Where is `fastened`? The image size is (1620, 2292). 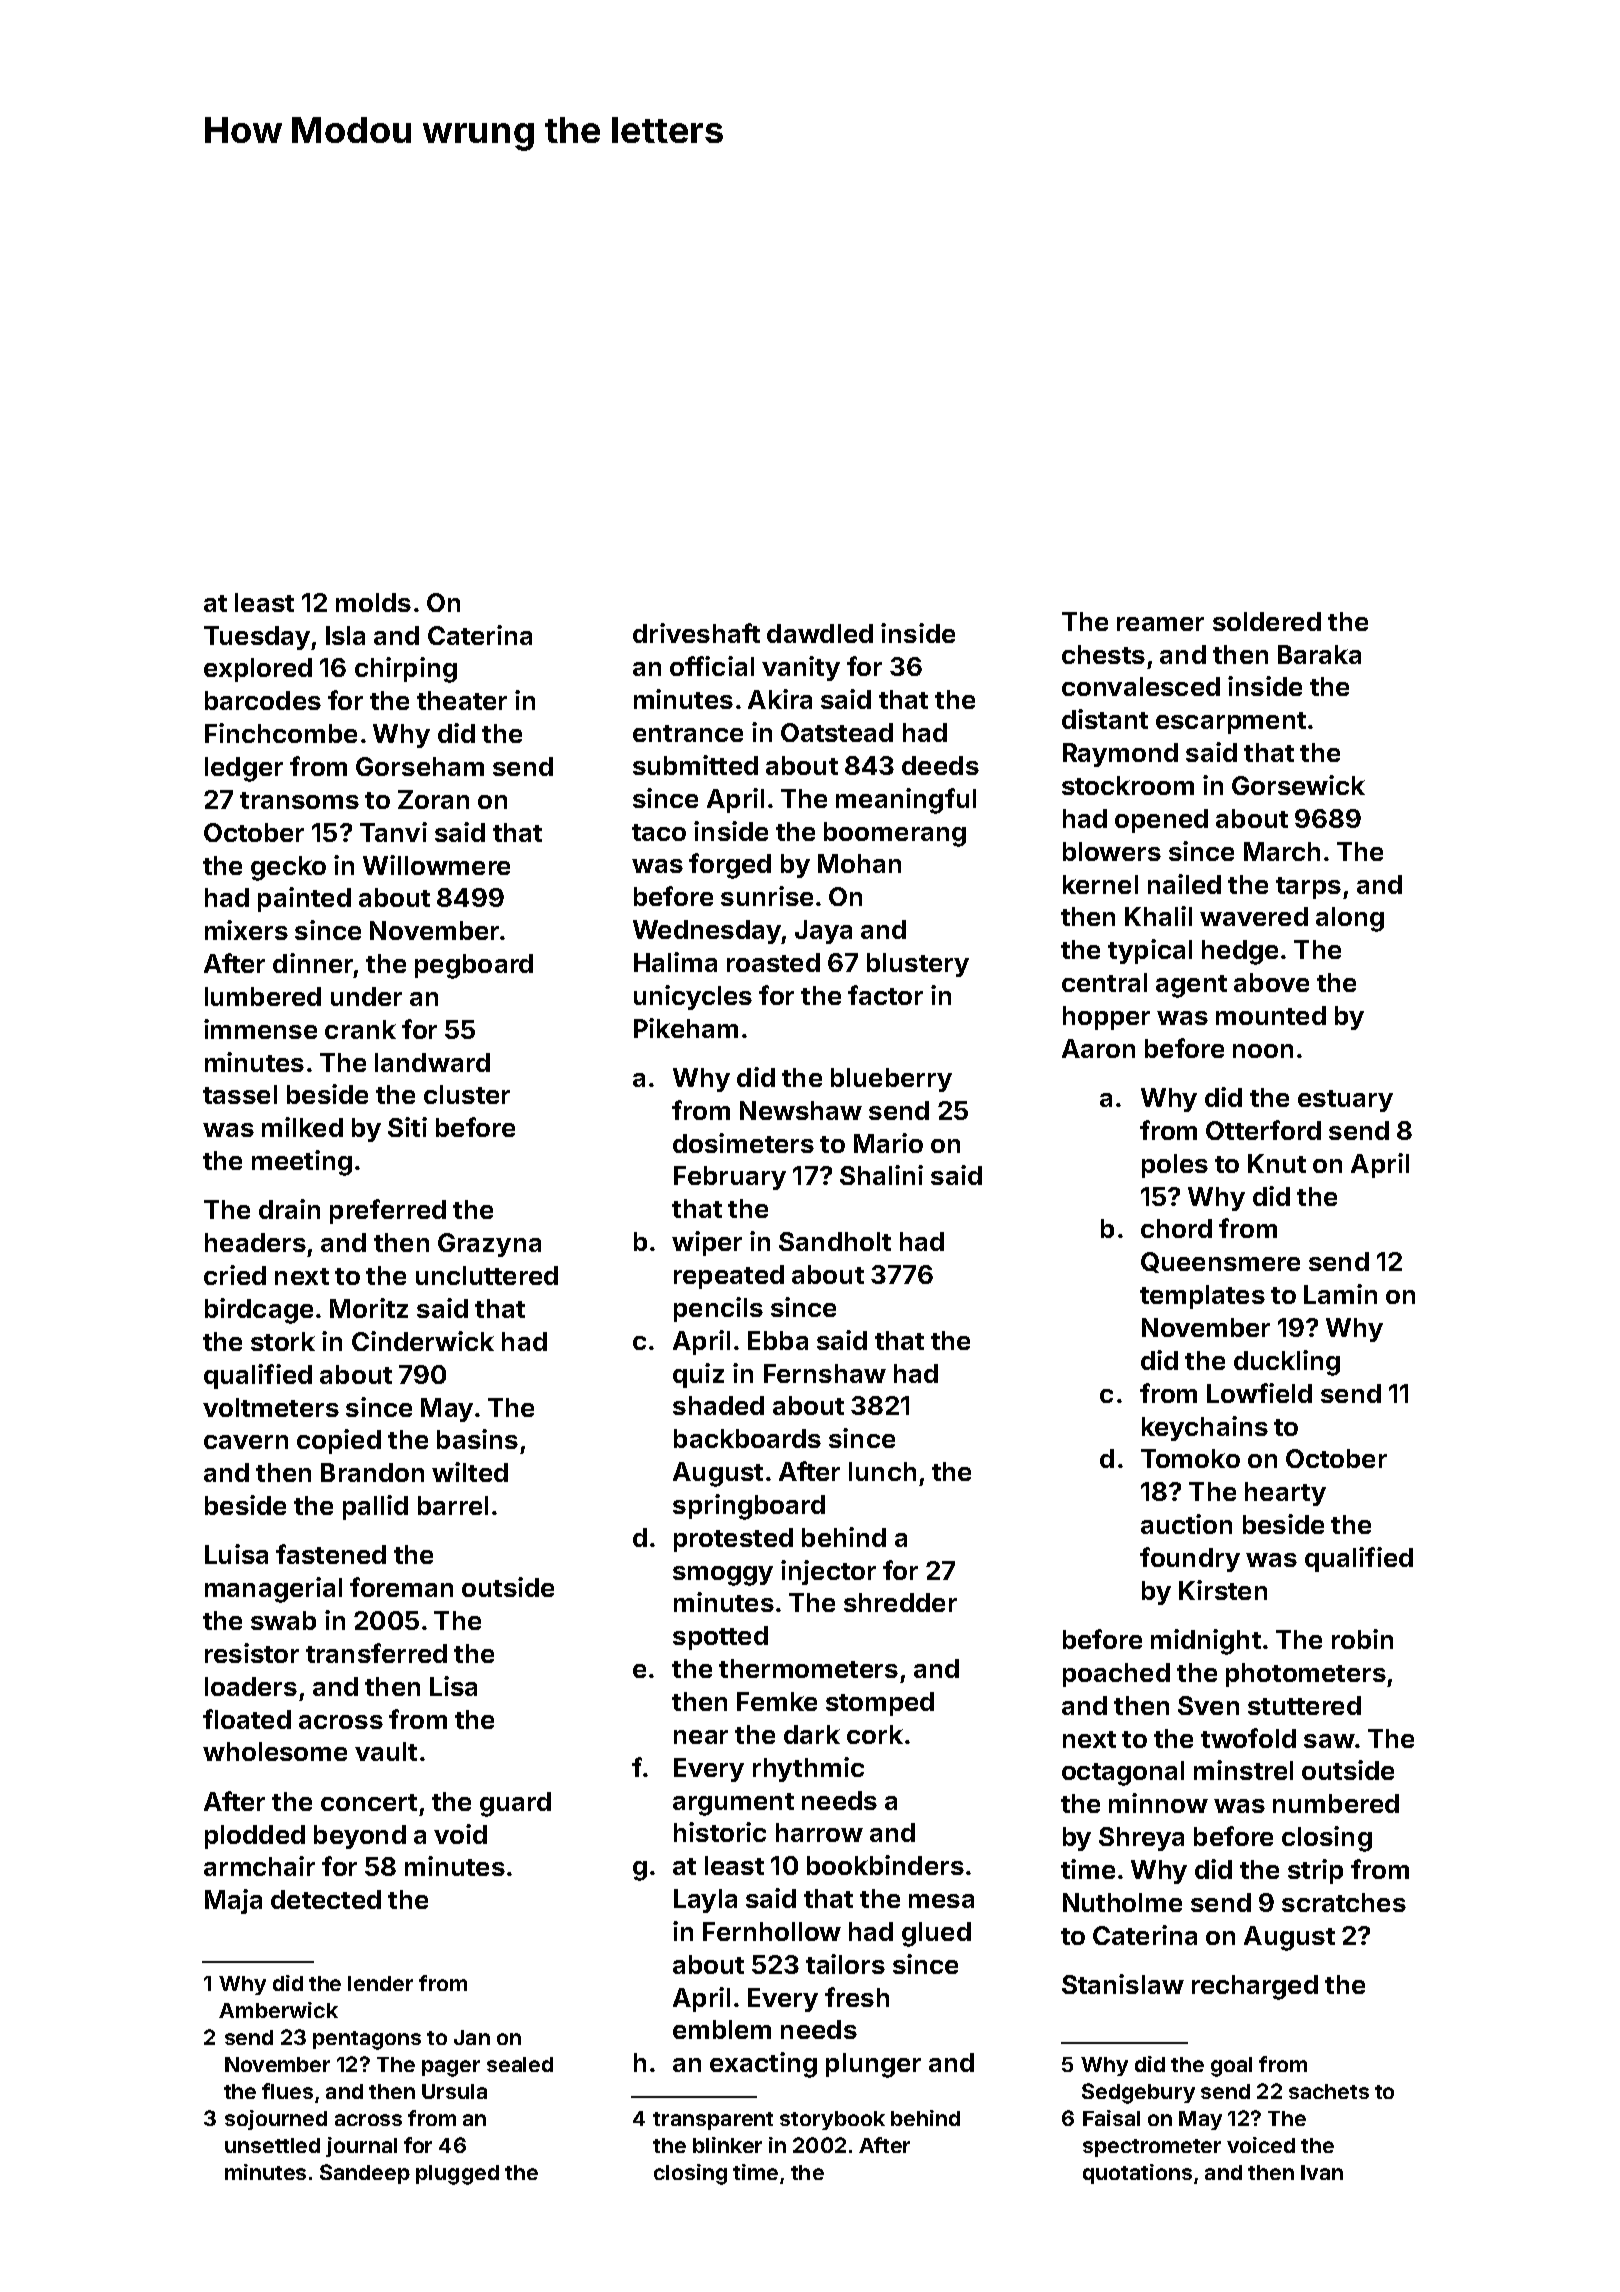 fastened is located at coordinates (331, 1554).
